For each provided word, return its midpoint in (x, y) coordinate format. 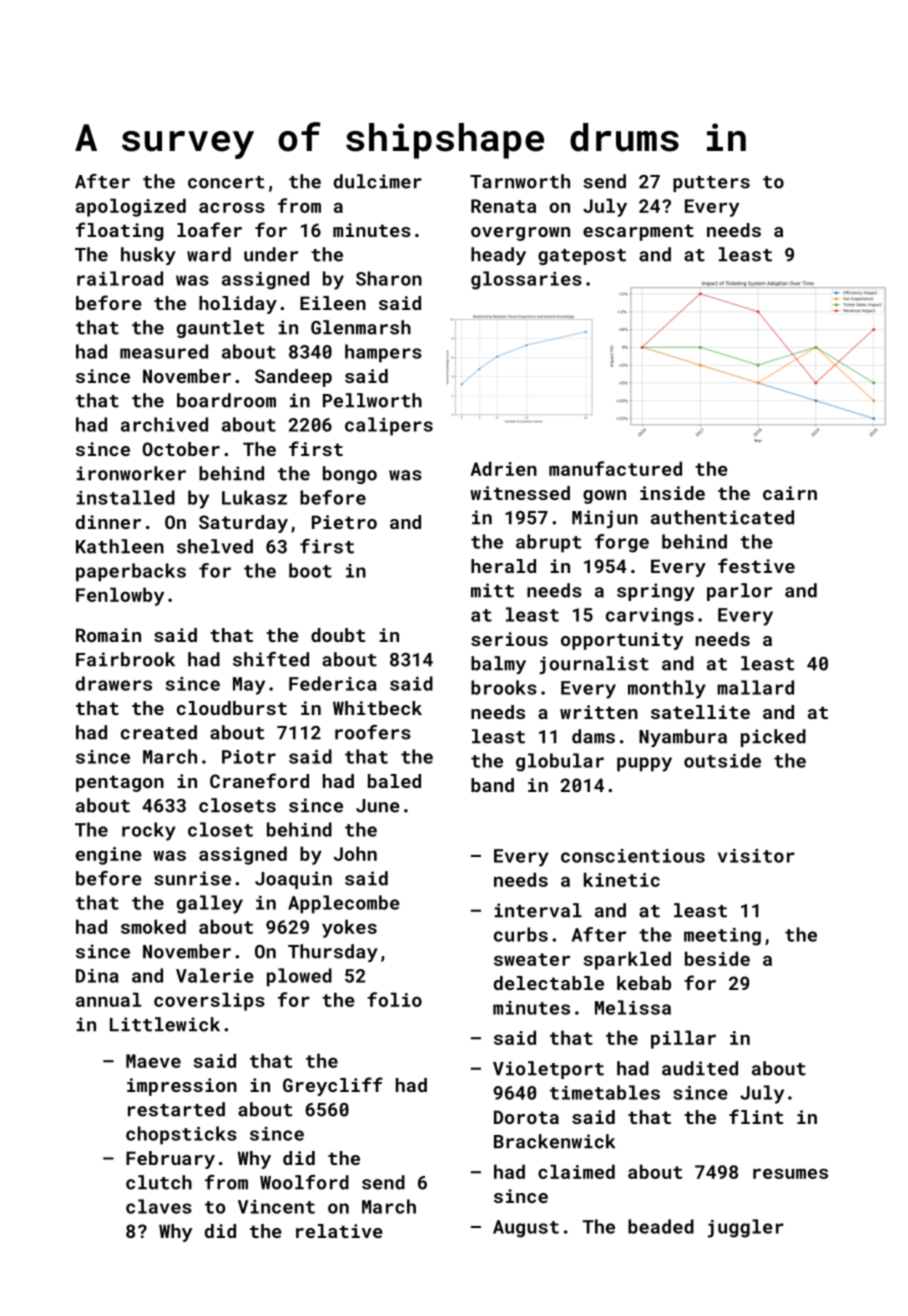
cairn (790, 493)
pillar (683, 1039)
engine (109, 856)
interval (538, 910)
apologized (131, 207)
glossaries (526, 280)
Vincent (276, 1207)
